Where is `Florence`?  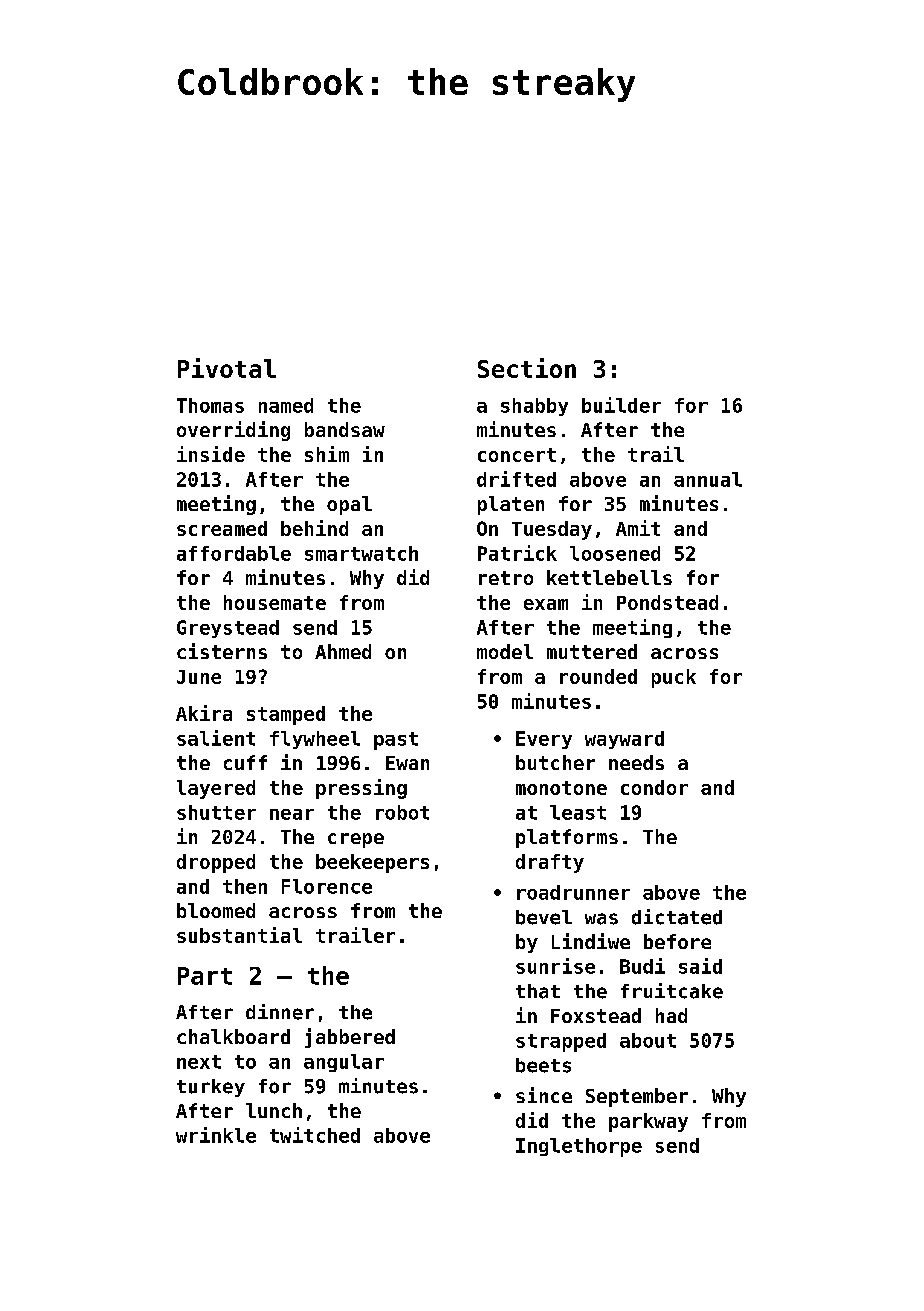
Florence is located at coordinates (327, 886).
